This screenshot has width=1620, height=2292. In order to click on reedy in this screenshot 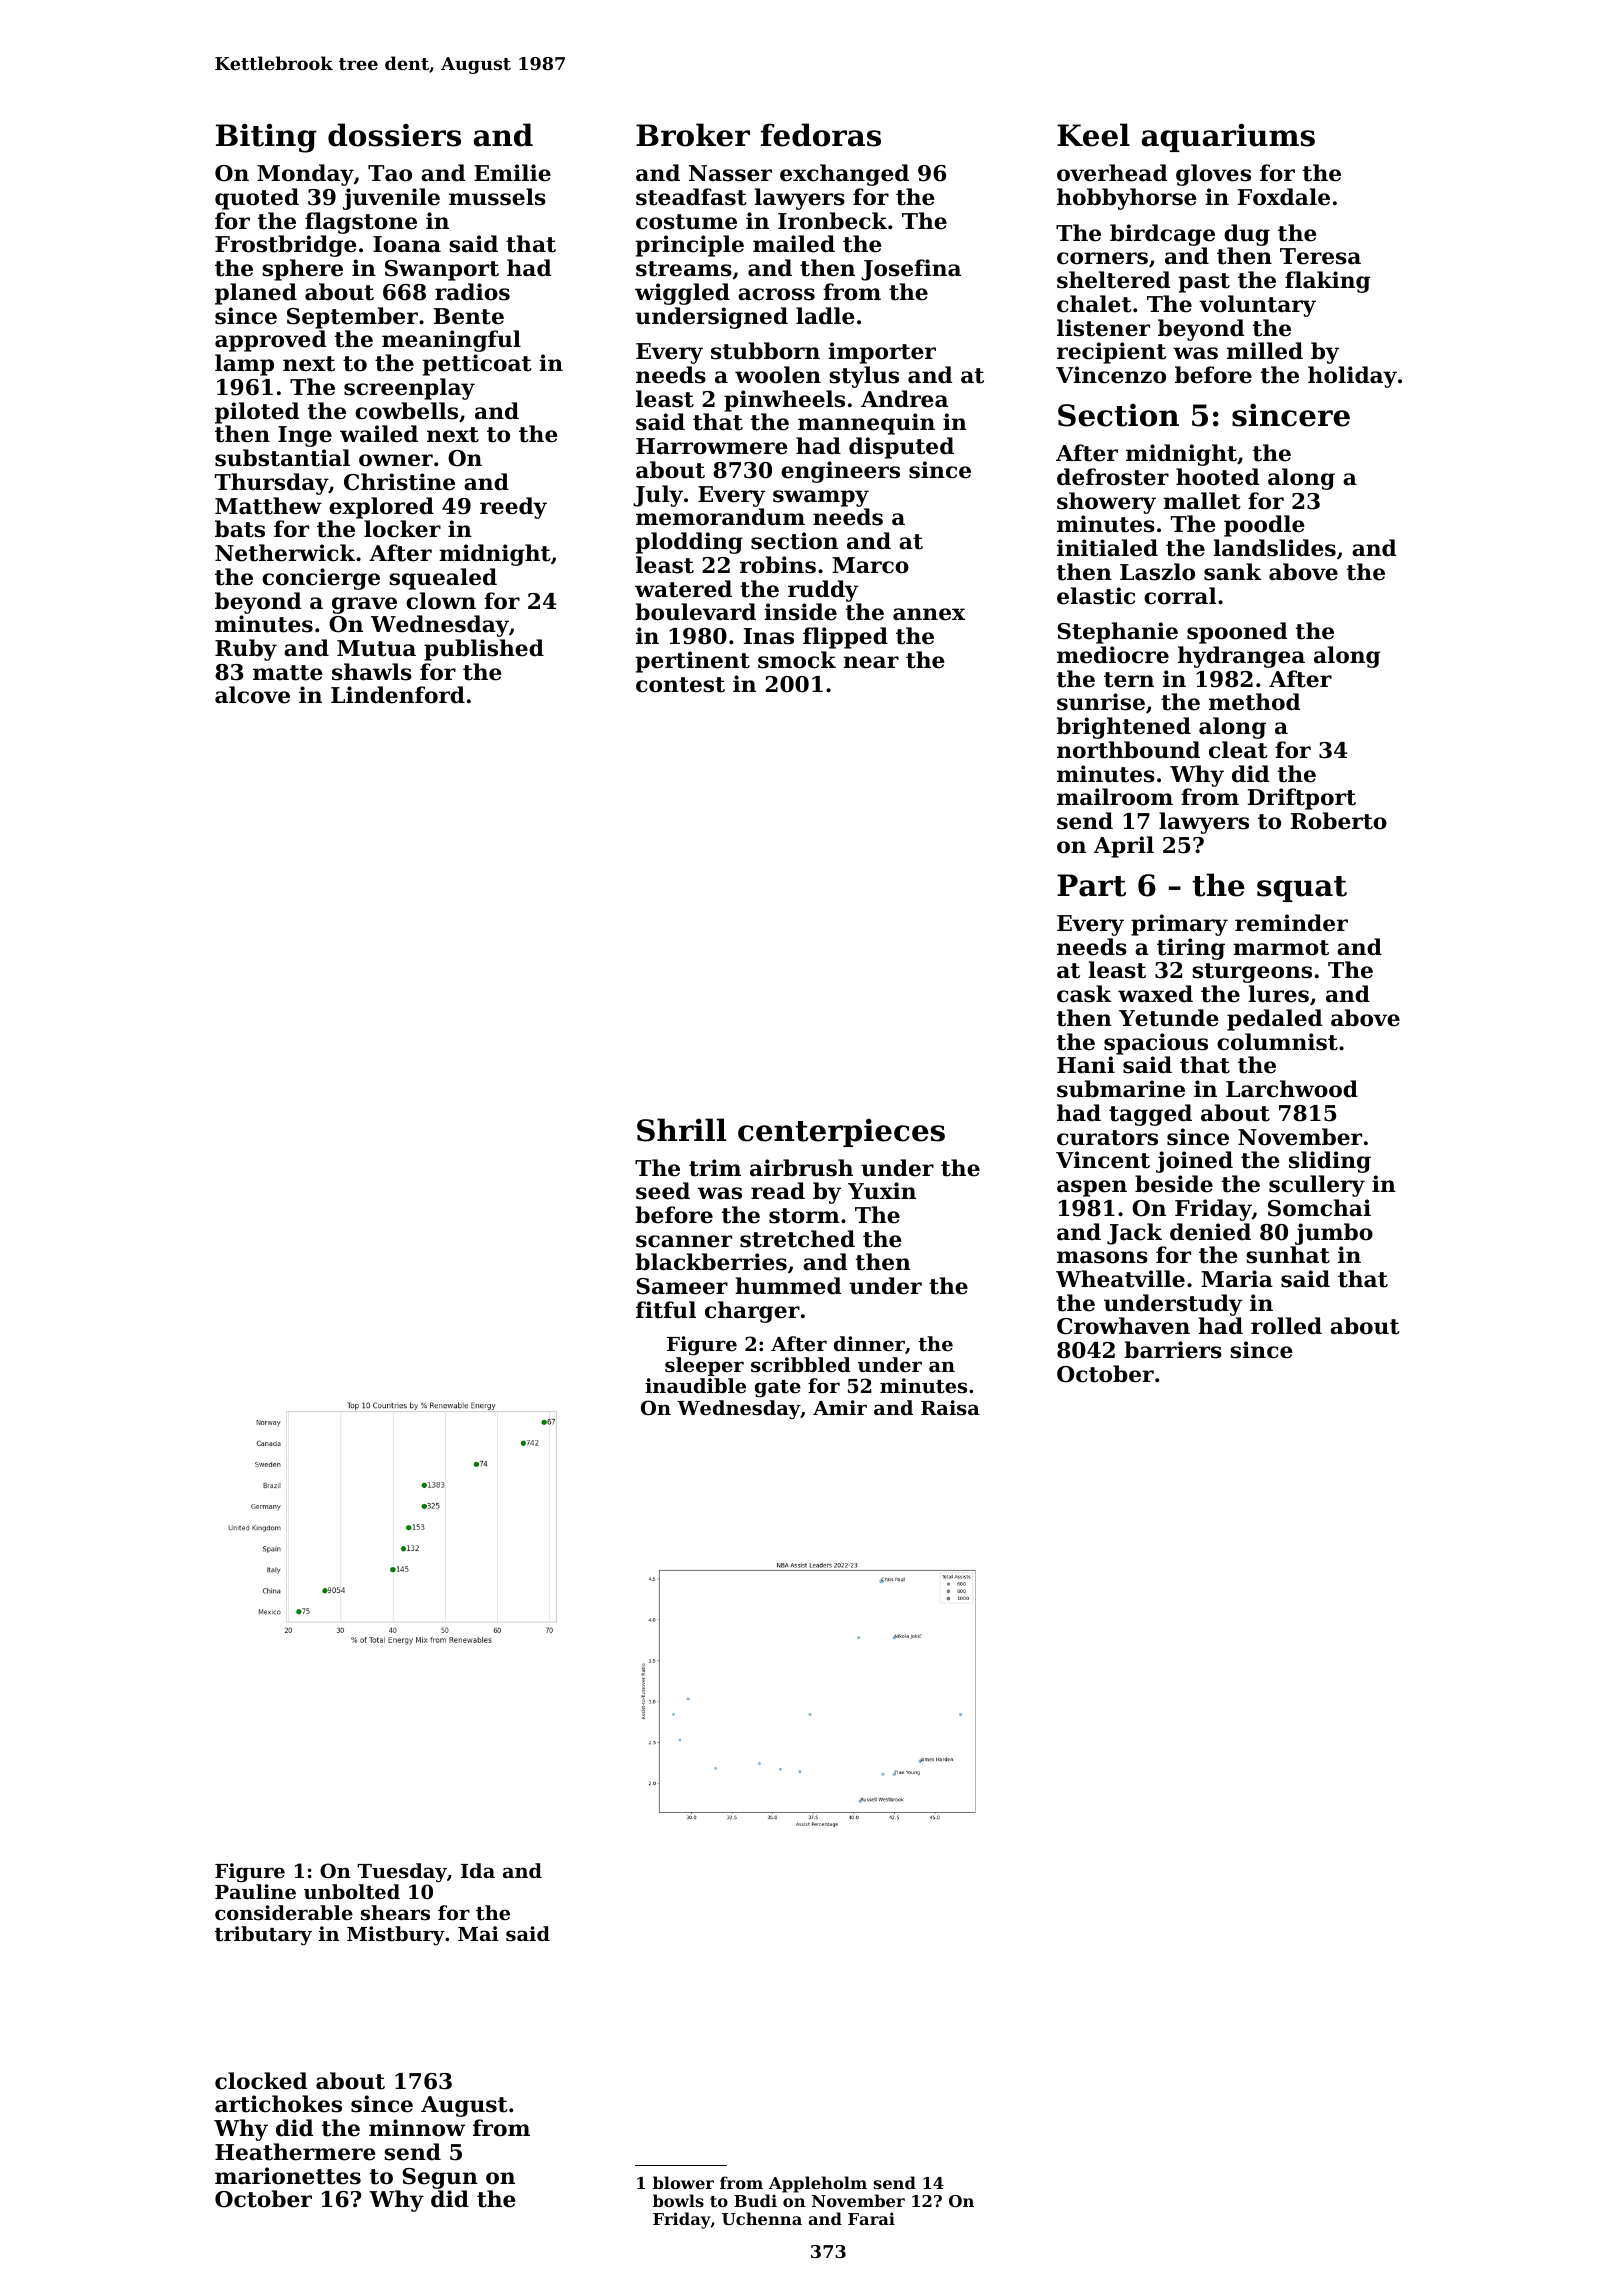, I will do `click(513, 508)`.
